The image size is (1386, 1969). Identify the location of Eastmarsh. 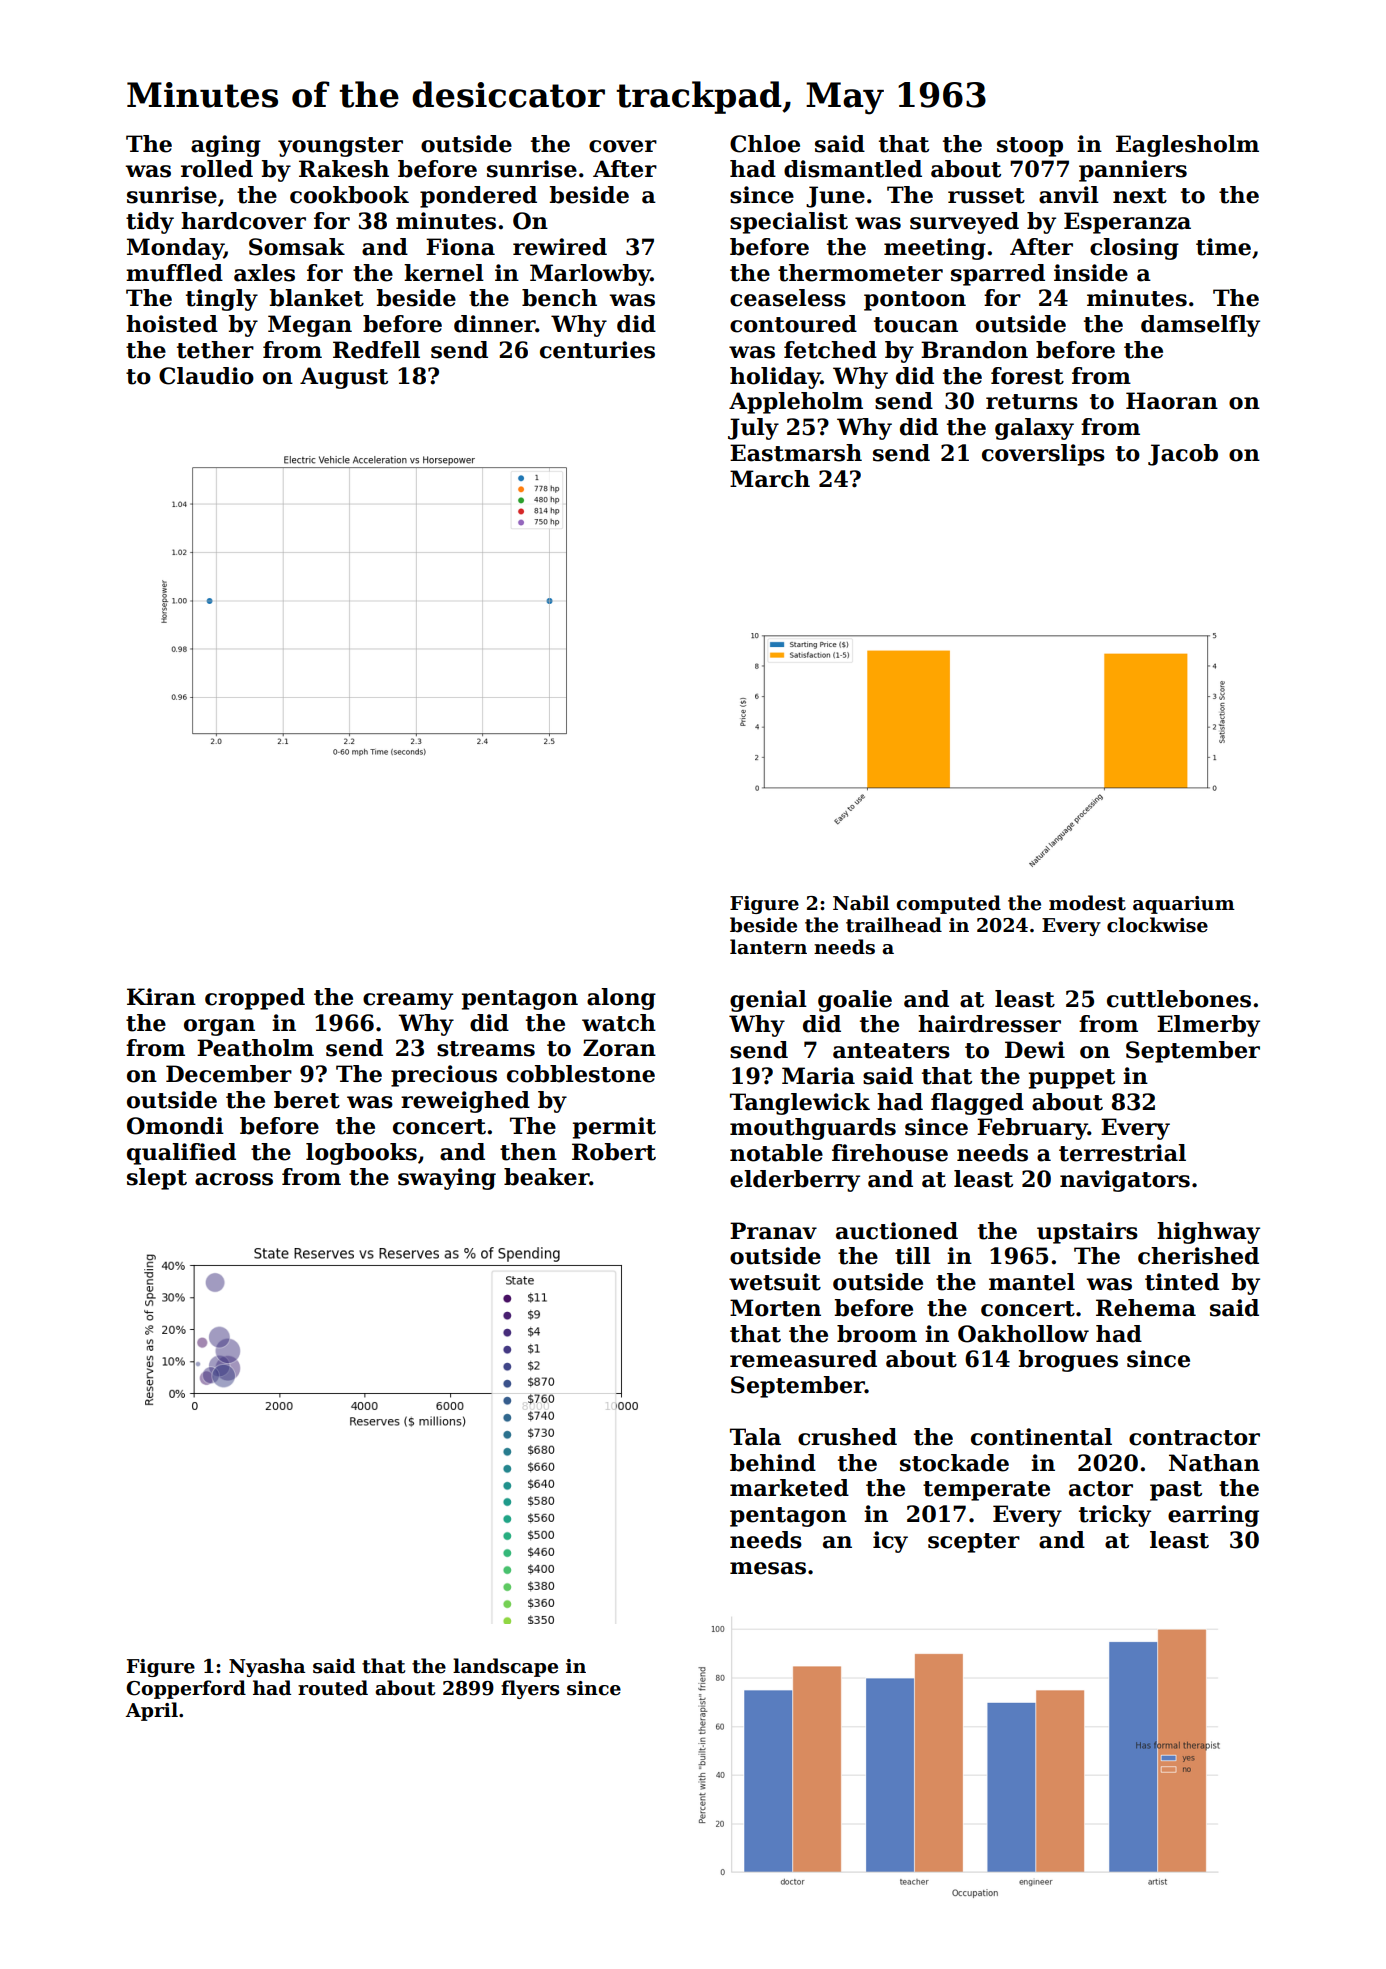
(796, 453).
